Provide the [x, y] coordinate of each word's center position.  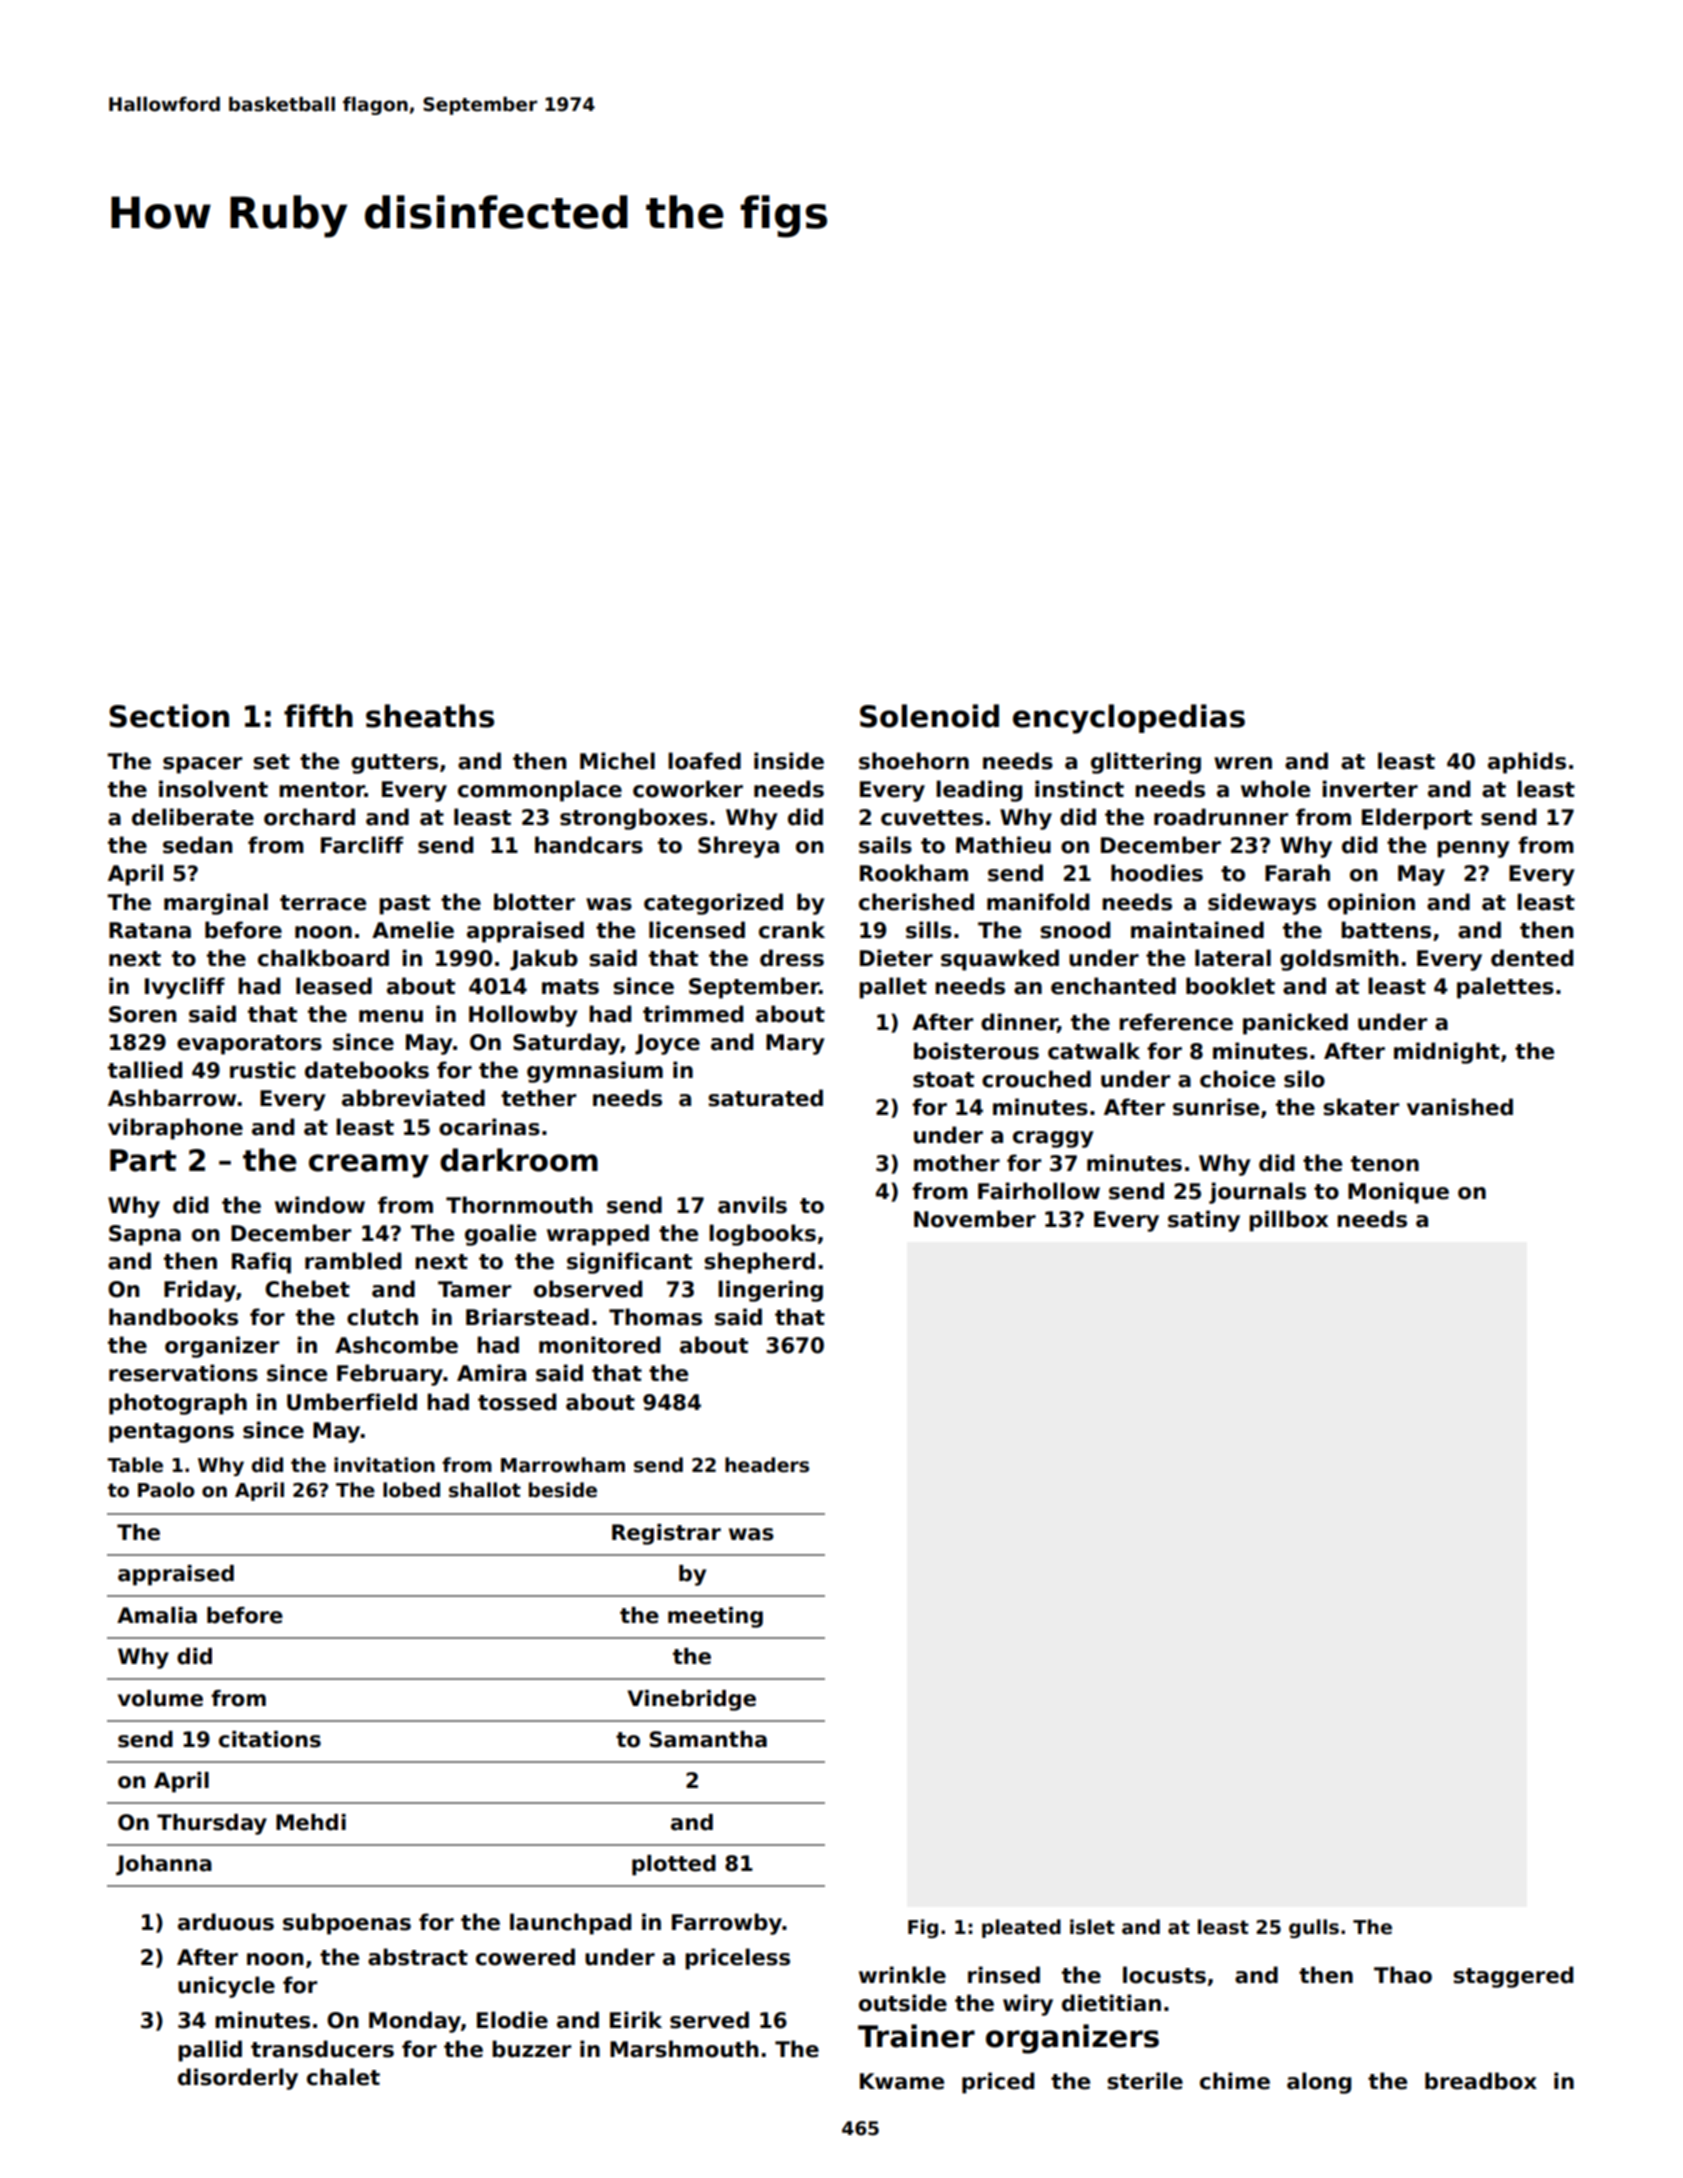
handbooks [173, 1317]
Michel [617, 761]
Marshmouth [684, 2049]
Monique [1398, 1193]
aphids [1527, 763]
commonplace [540, 791]
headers [767, 1465]
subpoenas [347, 1924]
